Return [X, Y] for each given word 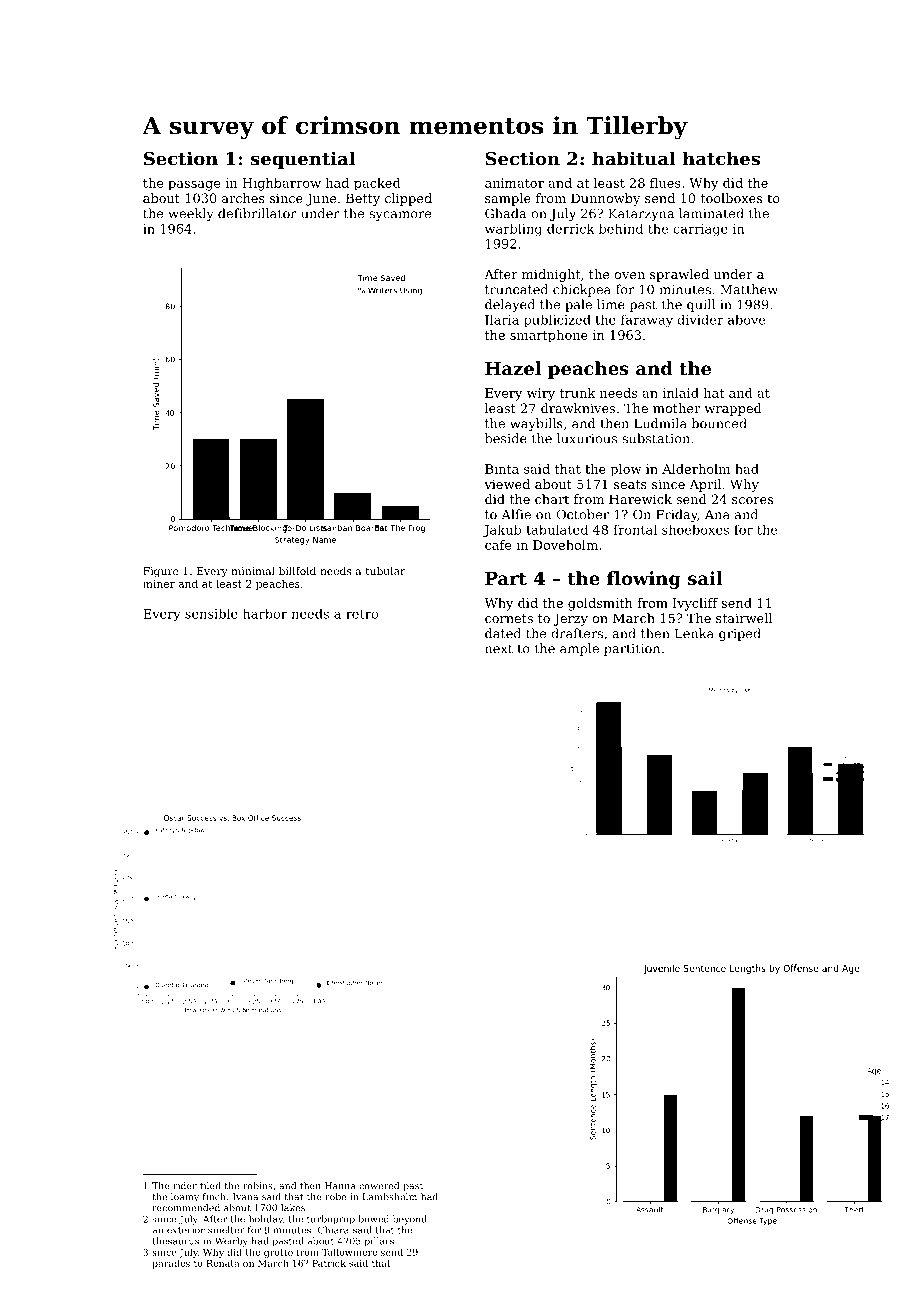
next [499, 649]
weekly [191, 214]
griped [740, 634]
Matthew [749, 289]
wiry [541, 394]
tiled [210, 1186]
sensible [211, 613]
